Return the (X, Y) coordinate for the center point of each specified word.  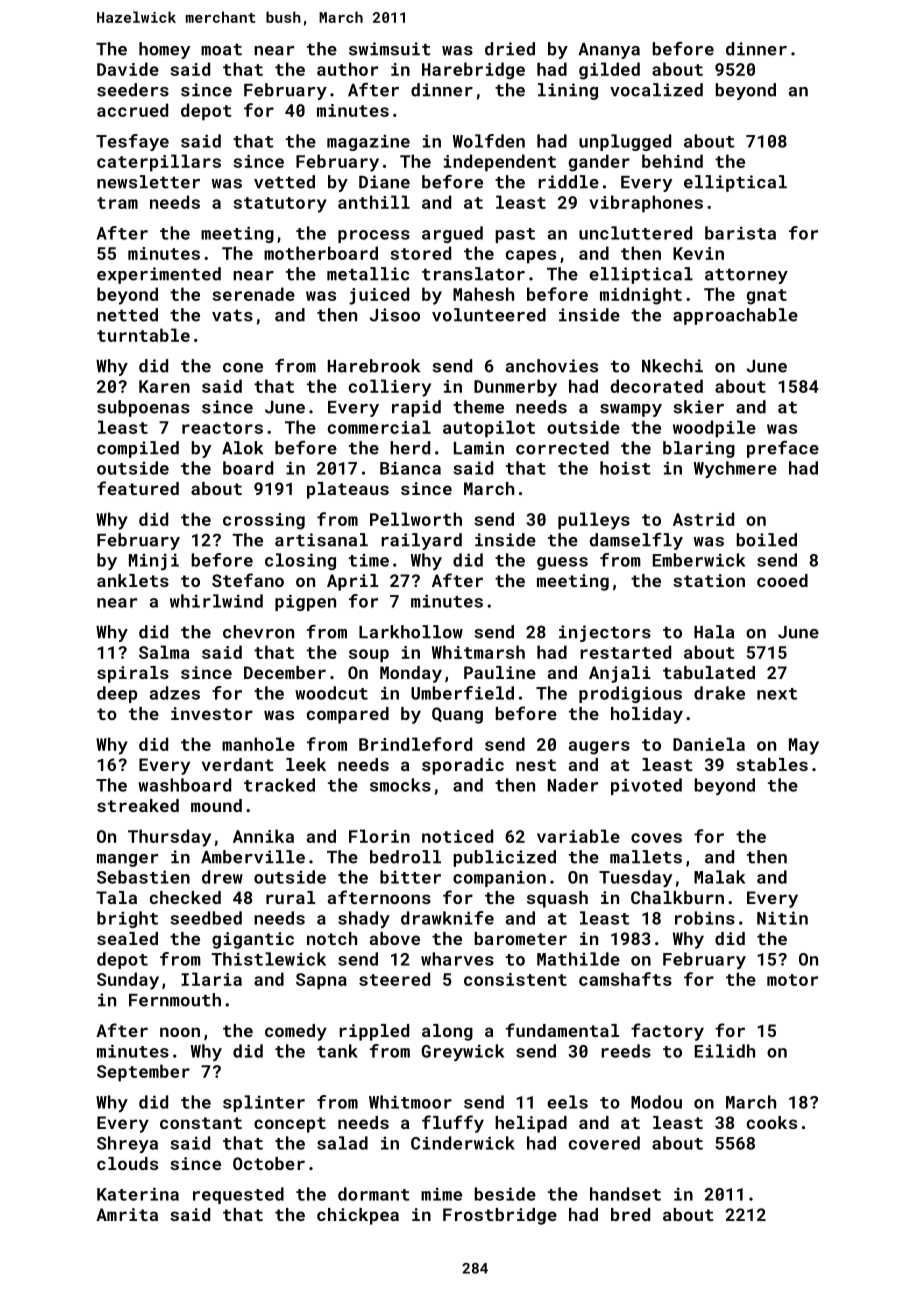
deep (117, 694)
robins (705, 918)
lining (568, 91)
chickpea (358, 1216)
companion (499, 878)
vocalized (656, 90)
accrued (132, 110)
